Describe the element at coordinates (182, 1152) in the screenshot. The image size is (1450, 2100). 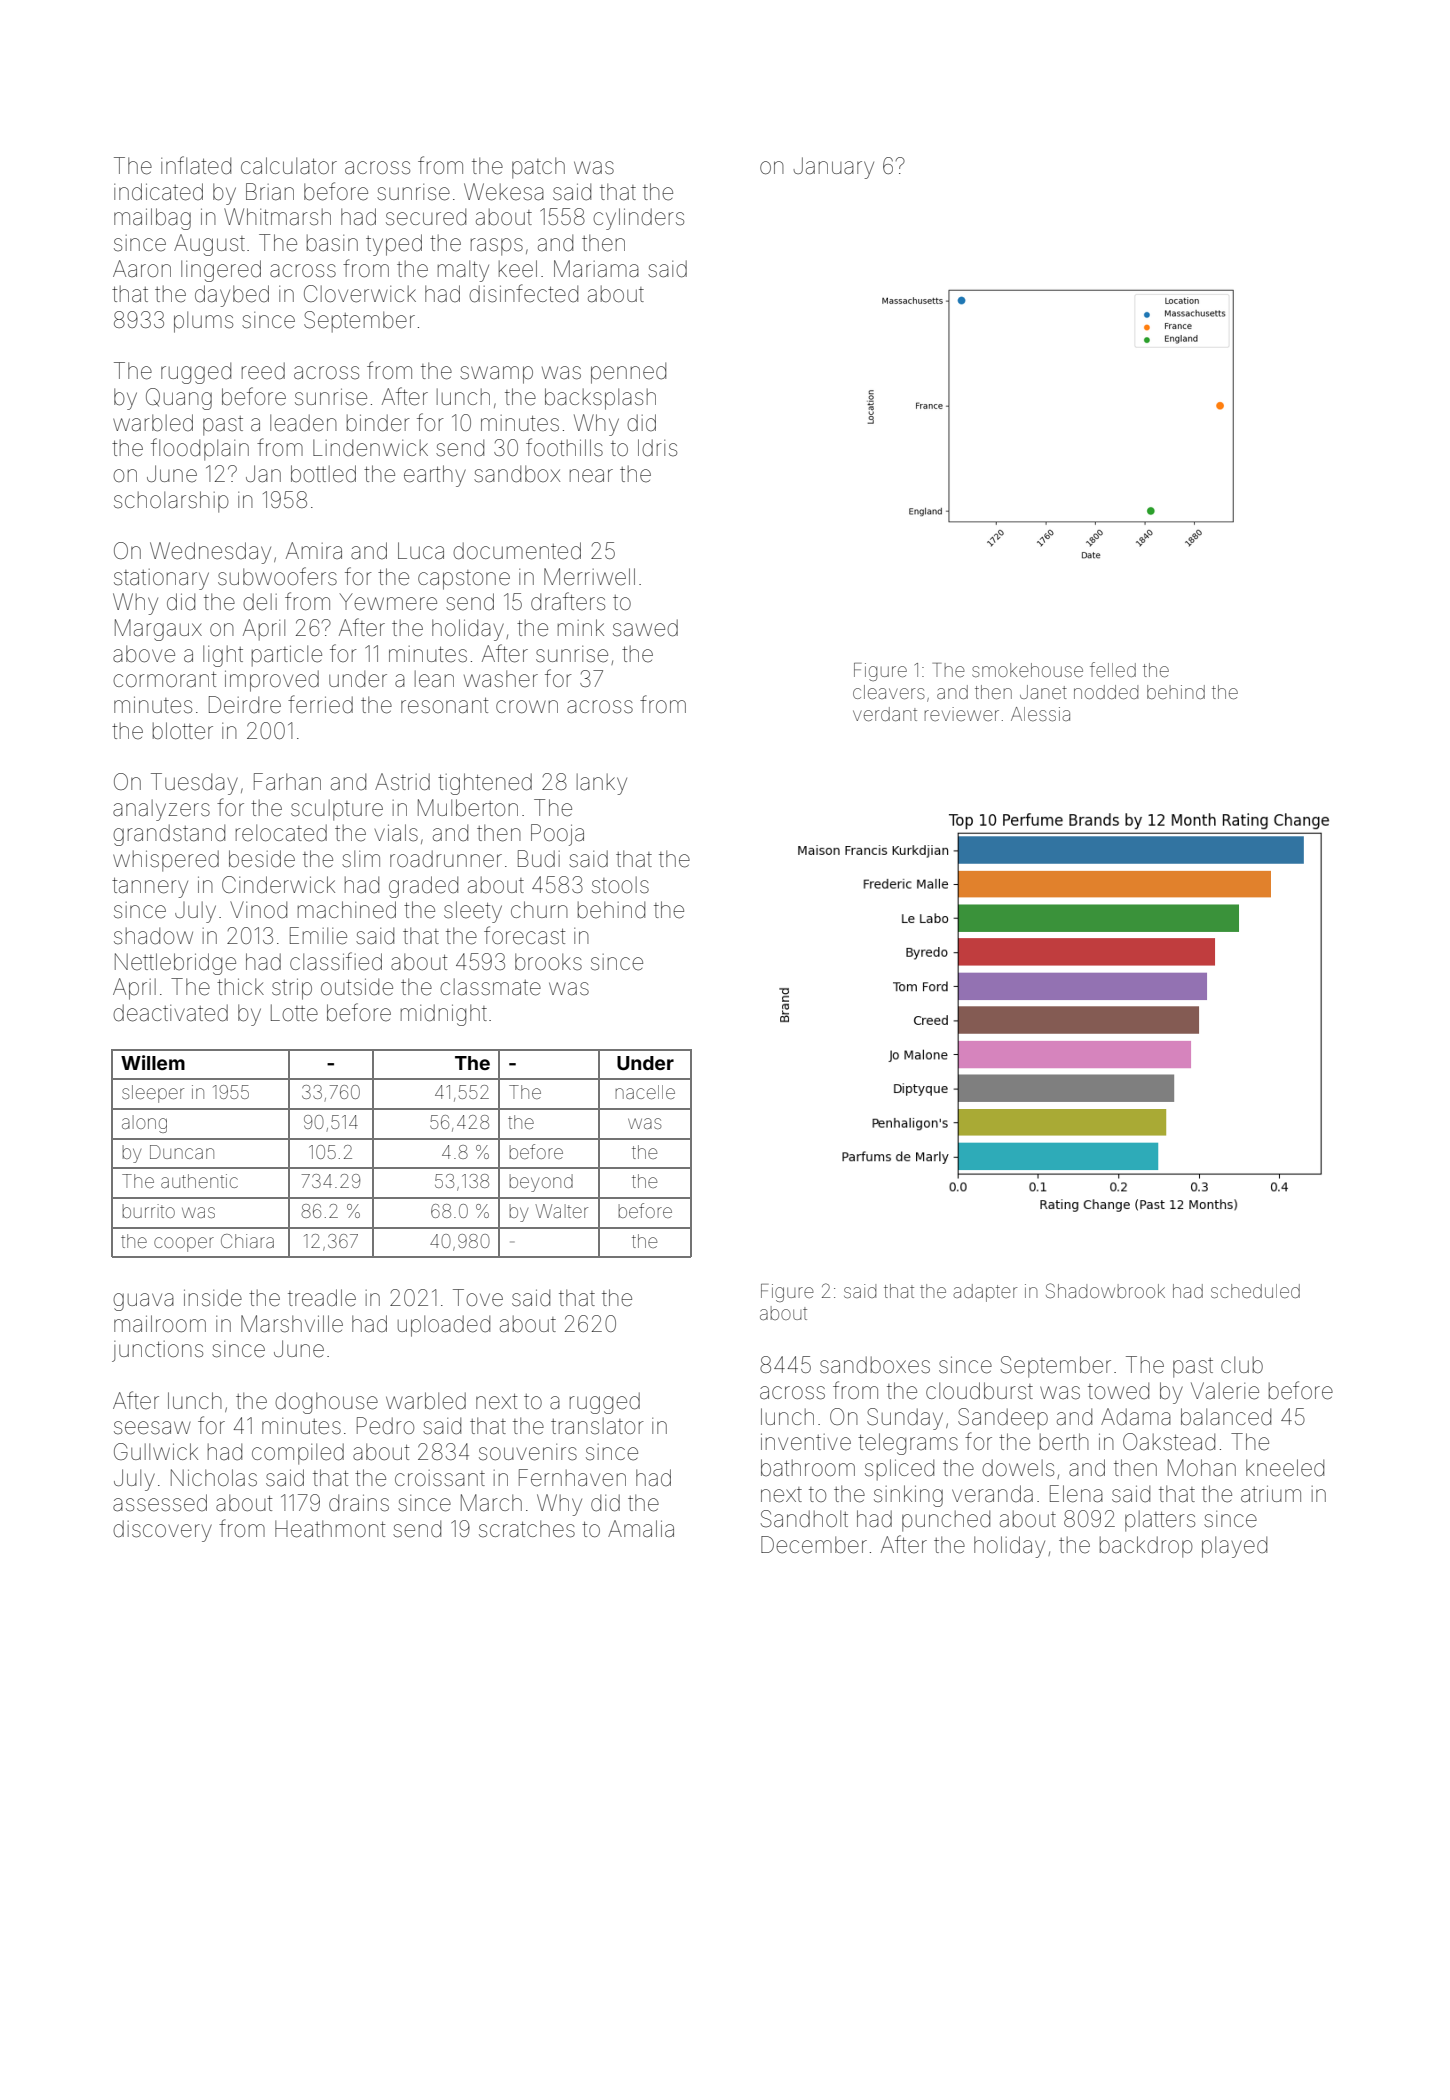
I see `Duncan` at that location.
